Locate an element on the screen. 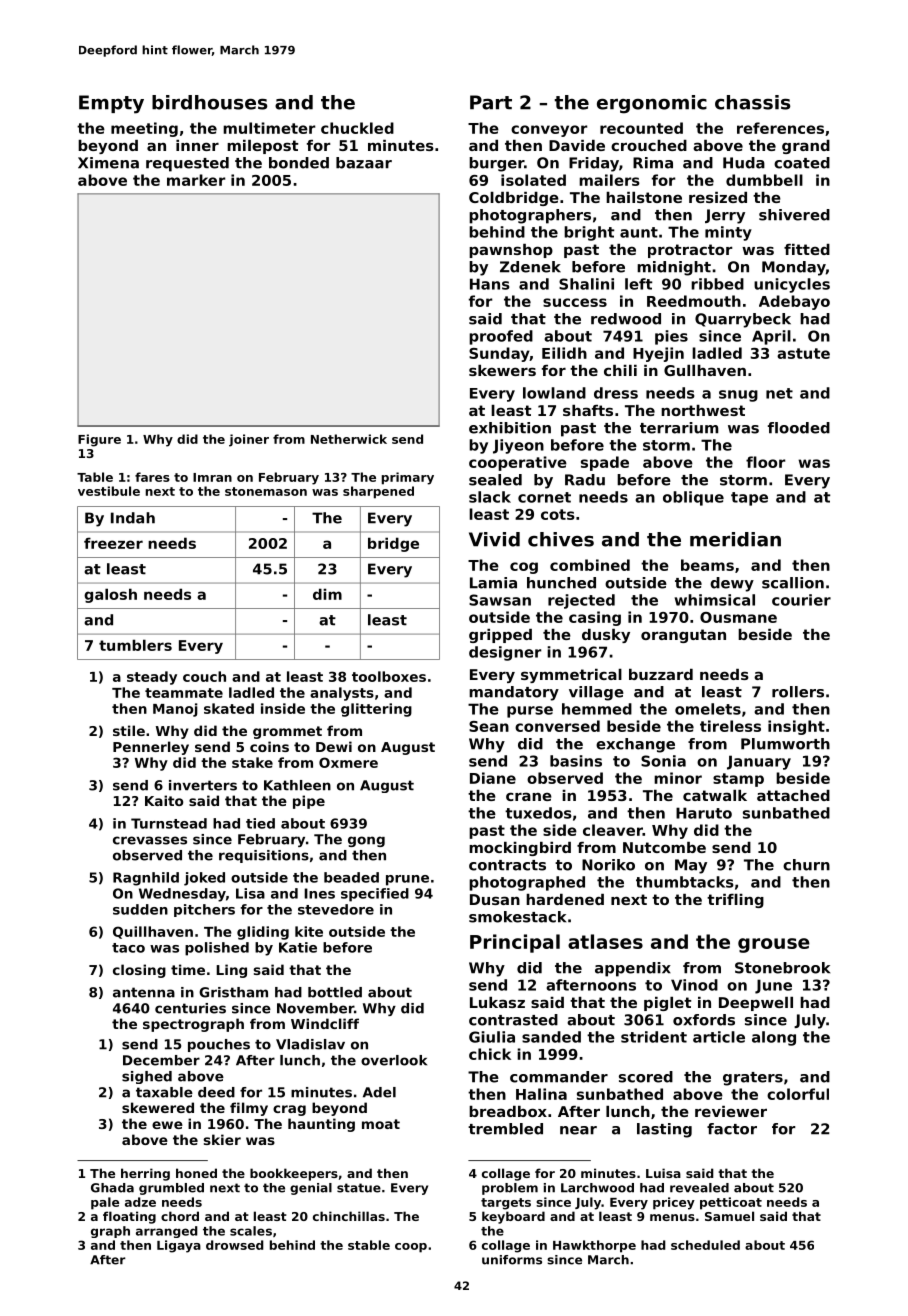 The image size is (908, 1316). rollers is located at coordinates (798, 692).
